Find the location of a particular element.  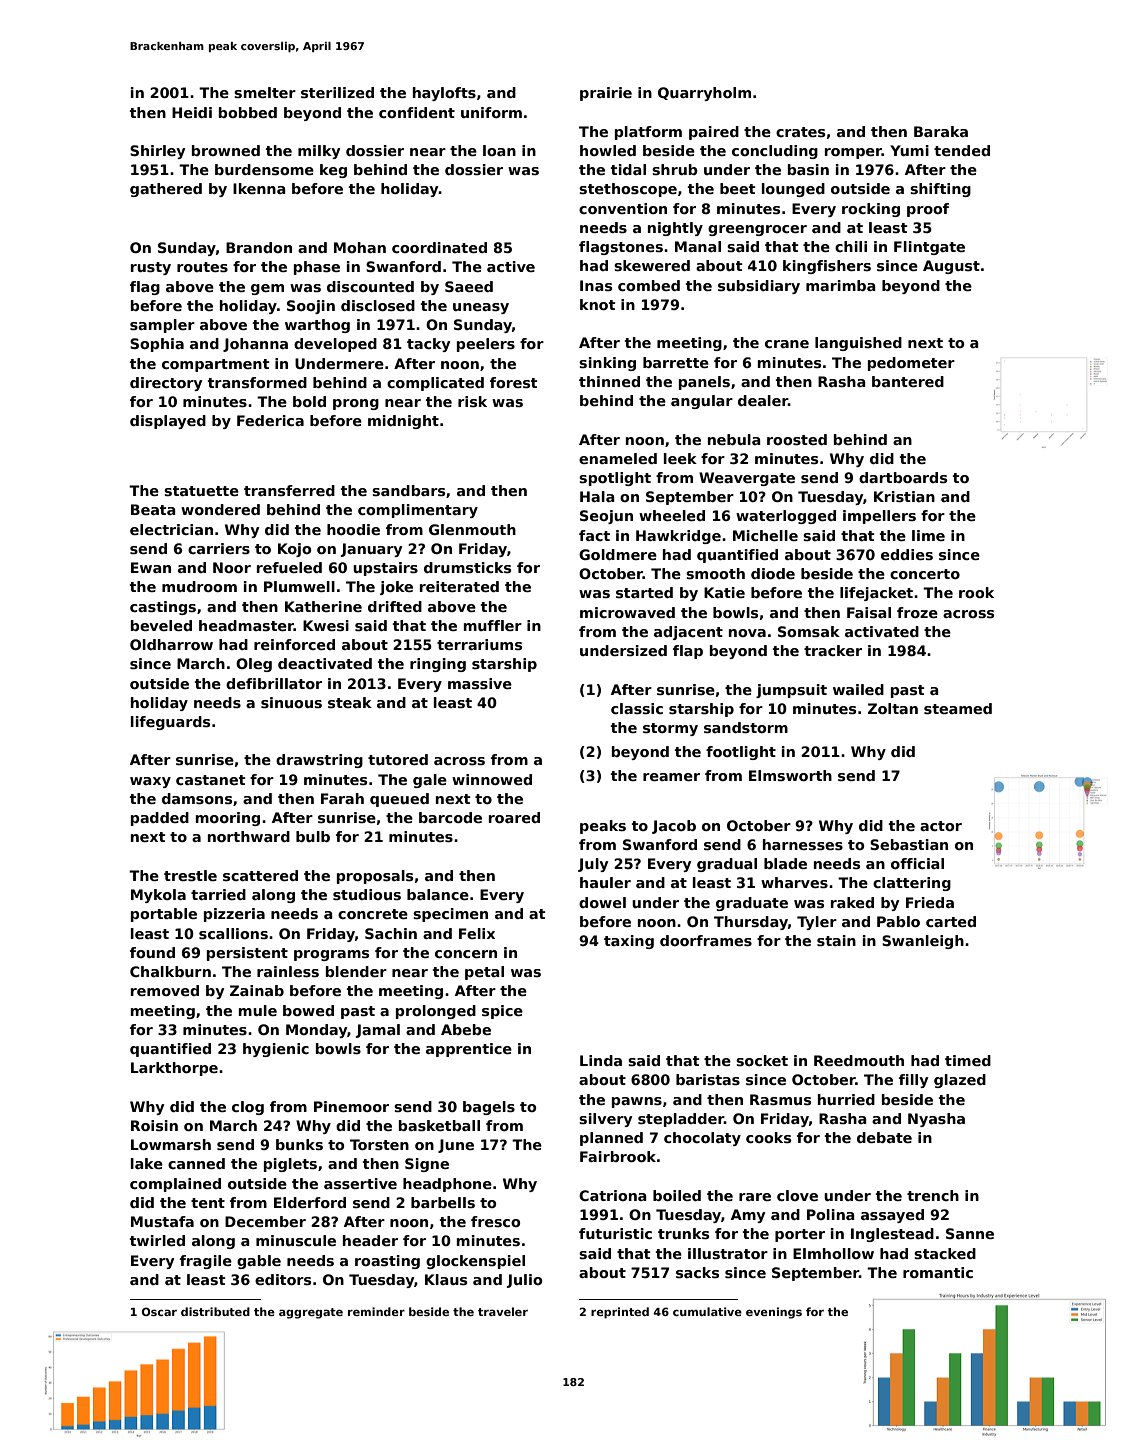

waterlogged is located at coordinates (786, 517).
